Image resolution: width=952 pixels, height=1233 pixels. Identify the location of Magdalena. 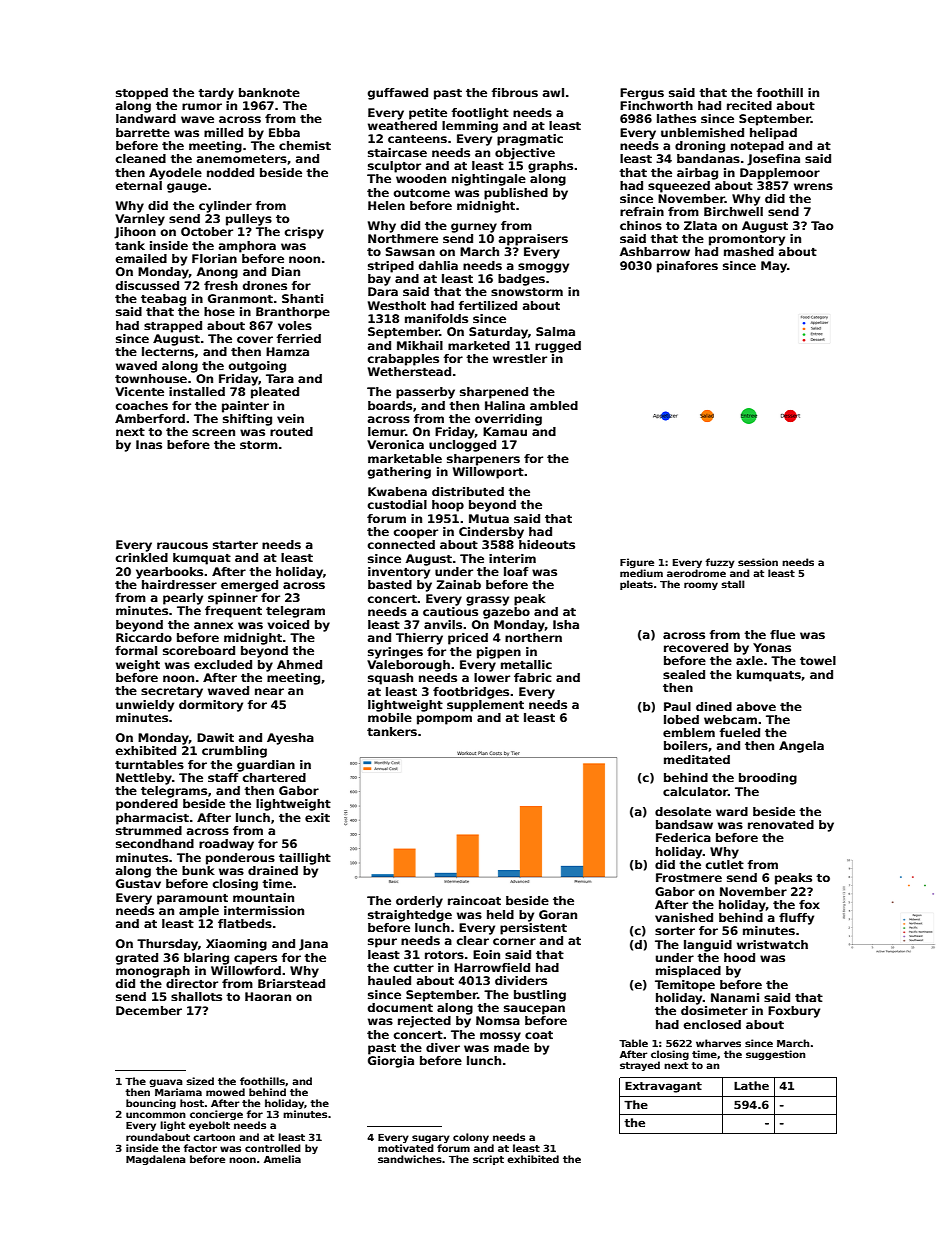
(156, 1160).
